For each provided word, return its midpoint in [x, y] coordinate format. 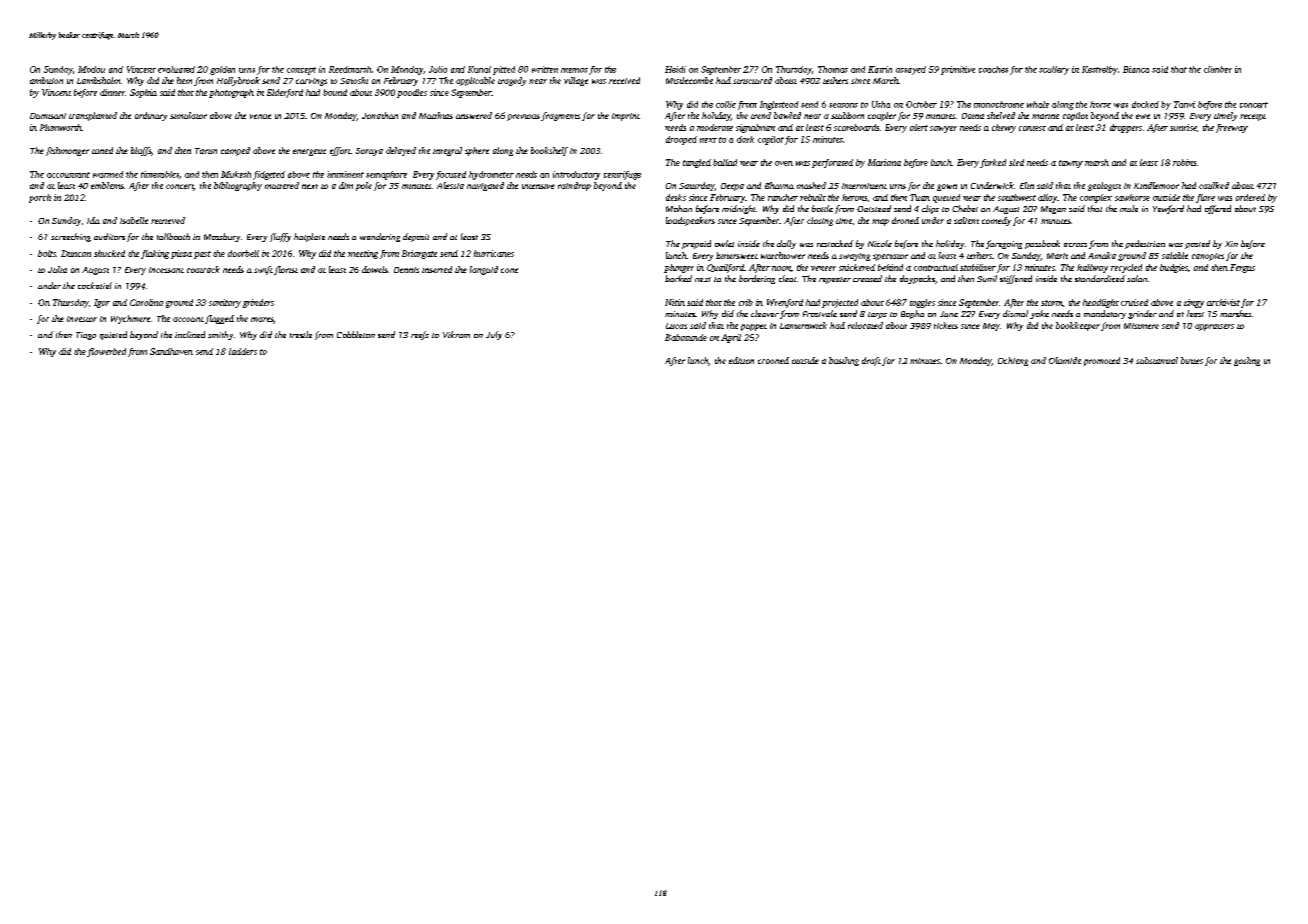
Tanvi [1184, 104]
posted [1197, 244]
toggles [922, 303]
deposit [416, 237]
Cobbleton [356, 334]
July [494, 335]
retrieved [168, 220]
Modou [91, 69]
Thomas [833, 69]
